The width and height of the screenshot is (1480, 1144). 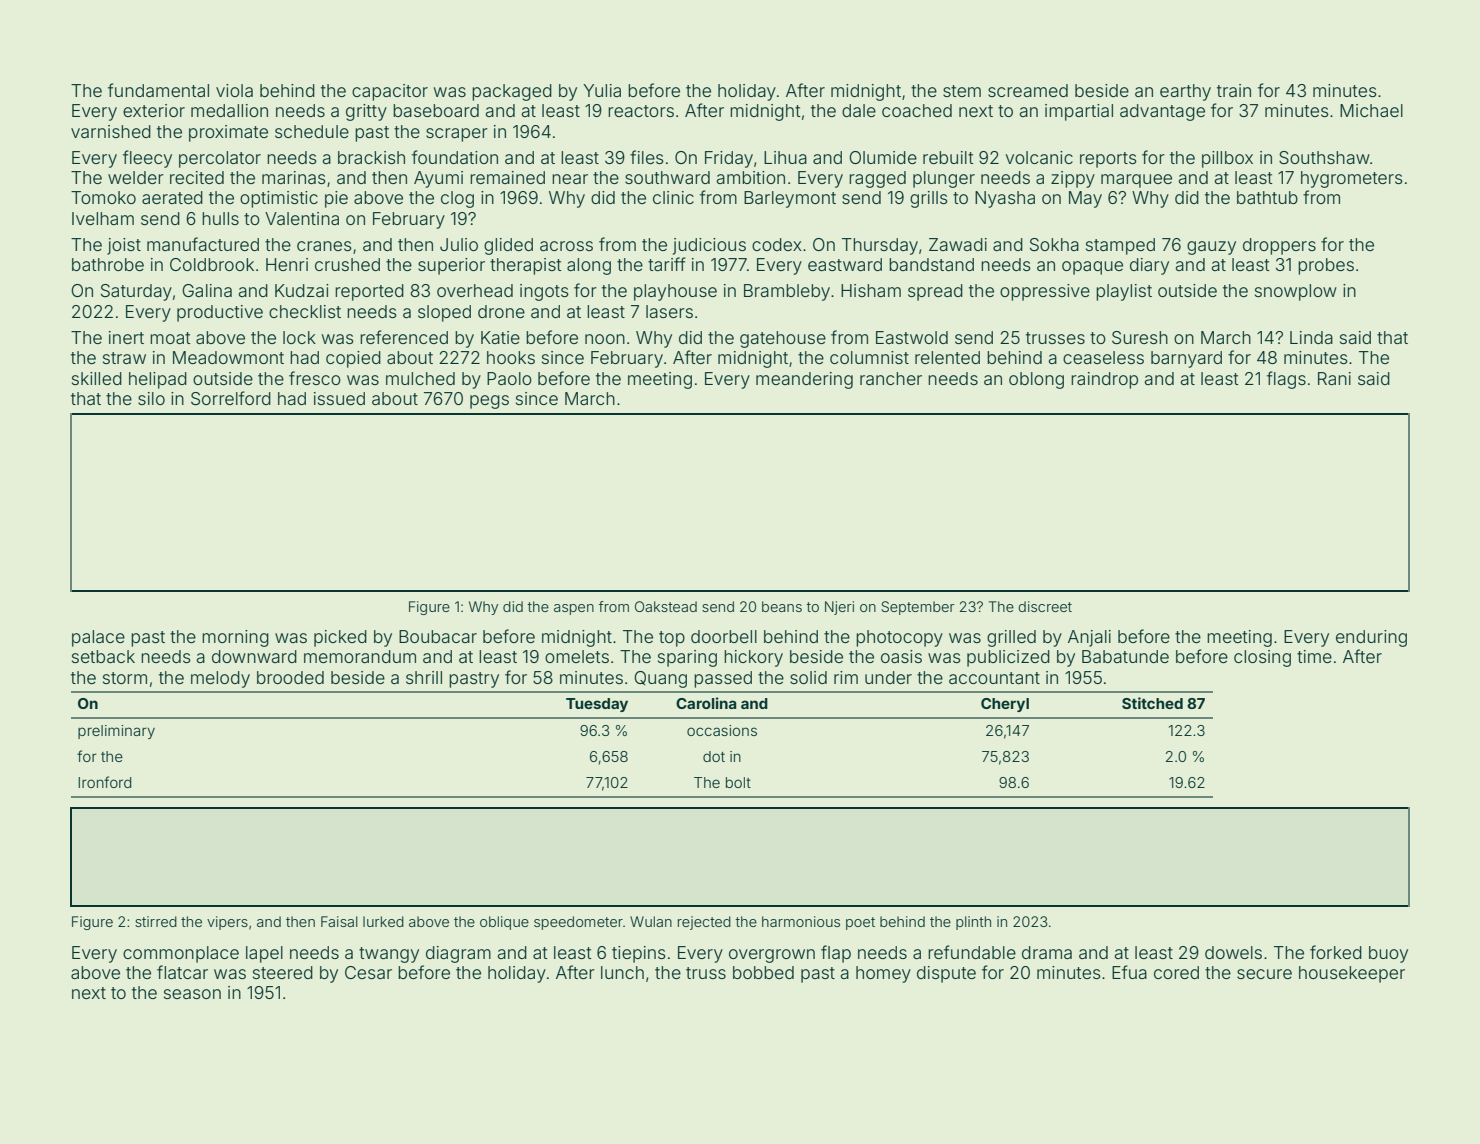 What do you see at coordinates (1336, 952) in the screenshot?
I see `forked` at bounding box center [1336, 952].
